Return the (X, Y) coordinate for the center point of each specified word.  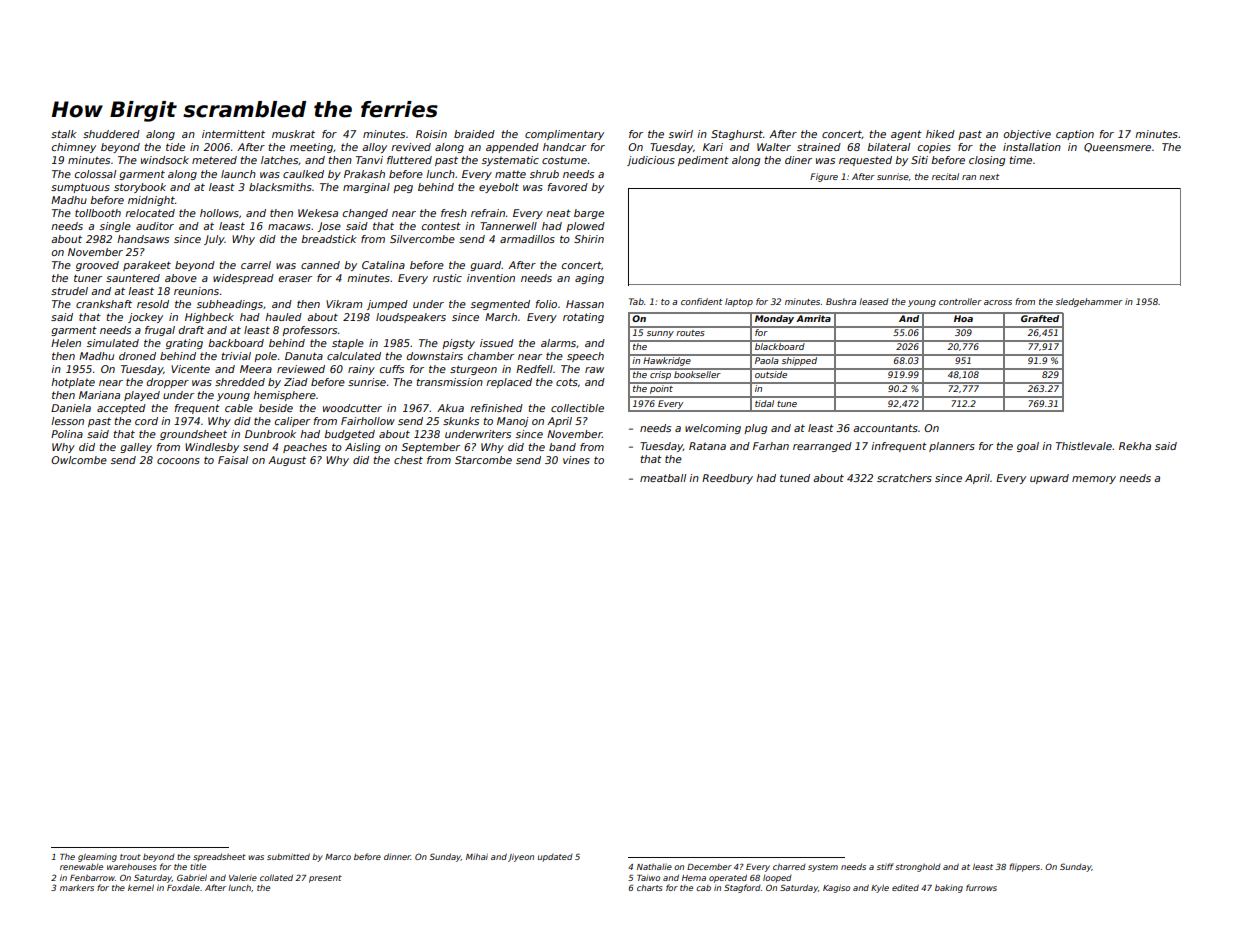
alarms (558, 343)
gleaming (97, 857)
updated (555, 858)
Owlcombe (79, 460)
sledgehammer (1089, 302)
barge (589, 214)
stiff (885, 866)
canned (320, 265)
